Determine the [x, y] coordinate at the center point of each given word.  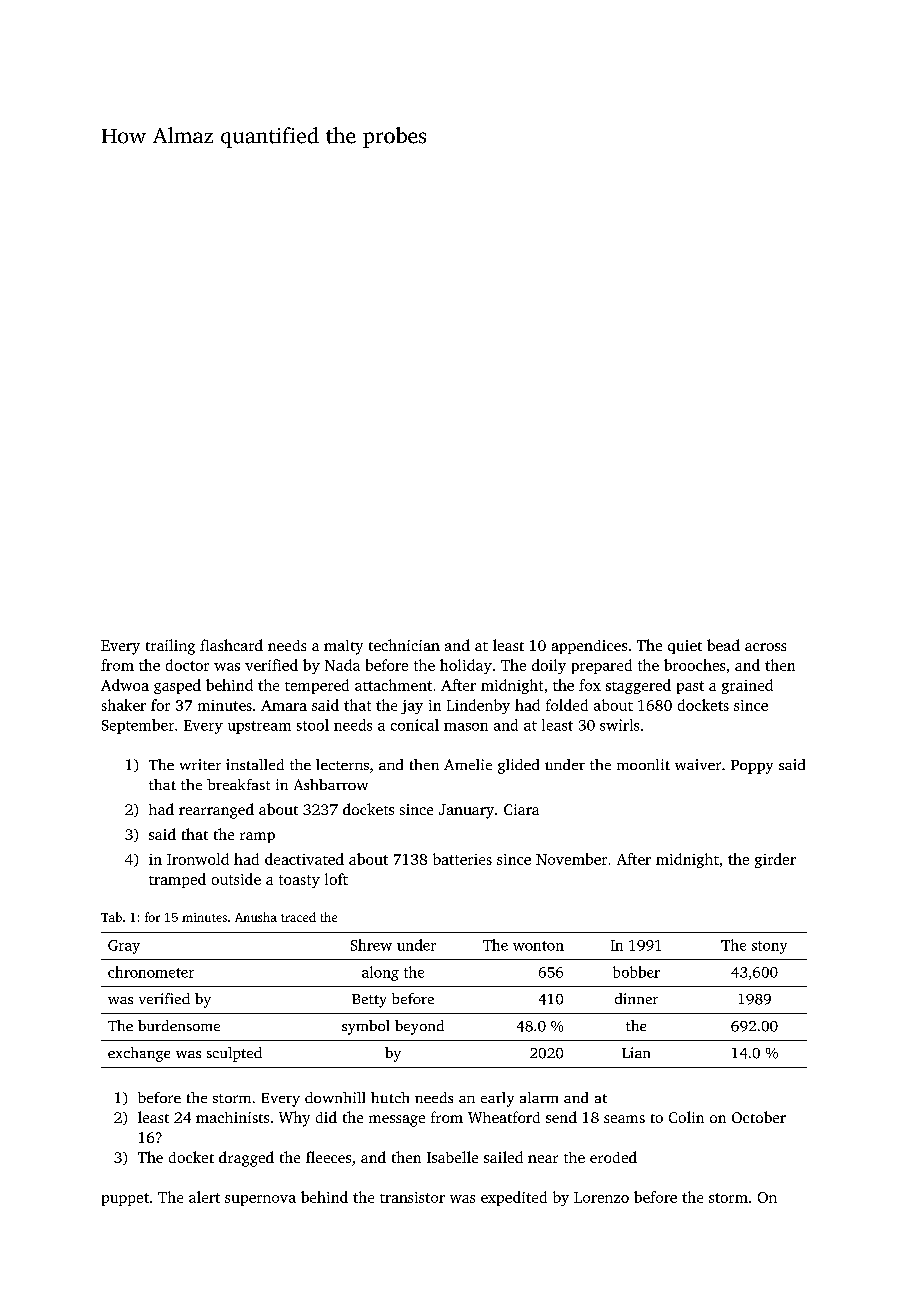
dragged [246, 1159]
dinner [636, 998]
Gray [124, 947]
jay [412, 707]
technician [404, 645]
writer [200, 764]
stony [769, 947]
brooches [694, 665]
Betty [369, 1001]
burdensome [179, 1025]
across [765, 647]
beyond [419, 1027]
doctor [187, 665]
